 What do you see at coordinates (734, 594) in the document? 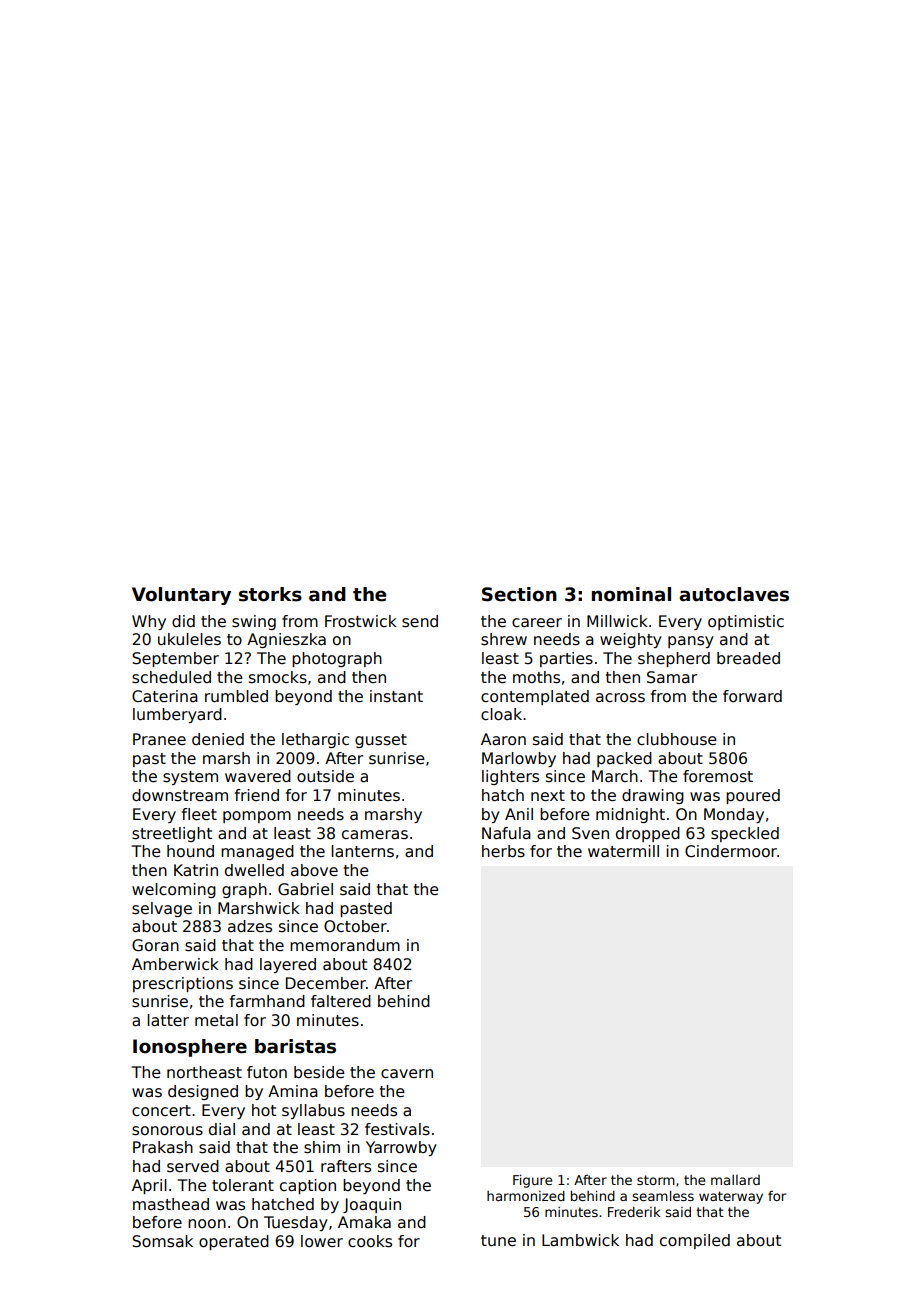
I see `autoclaves` at bounding box center [734, 594].
